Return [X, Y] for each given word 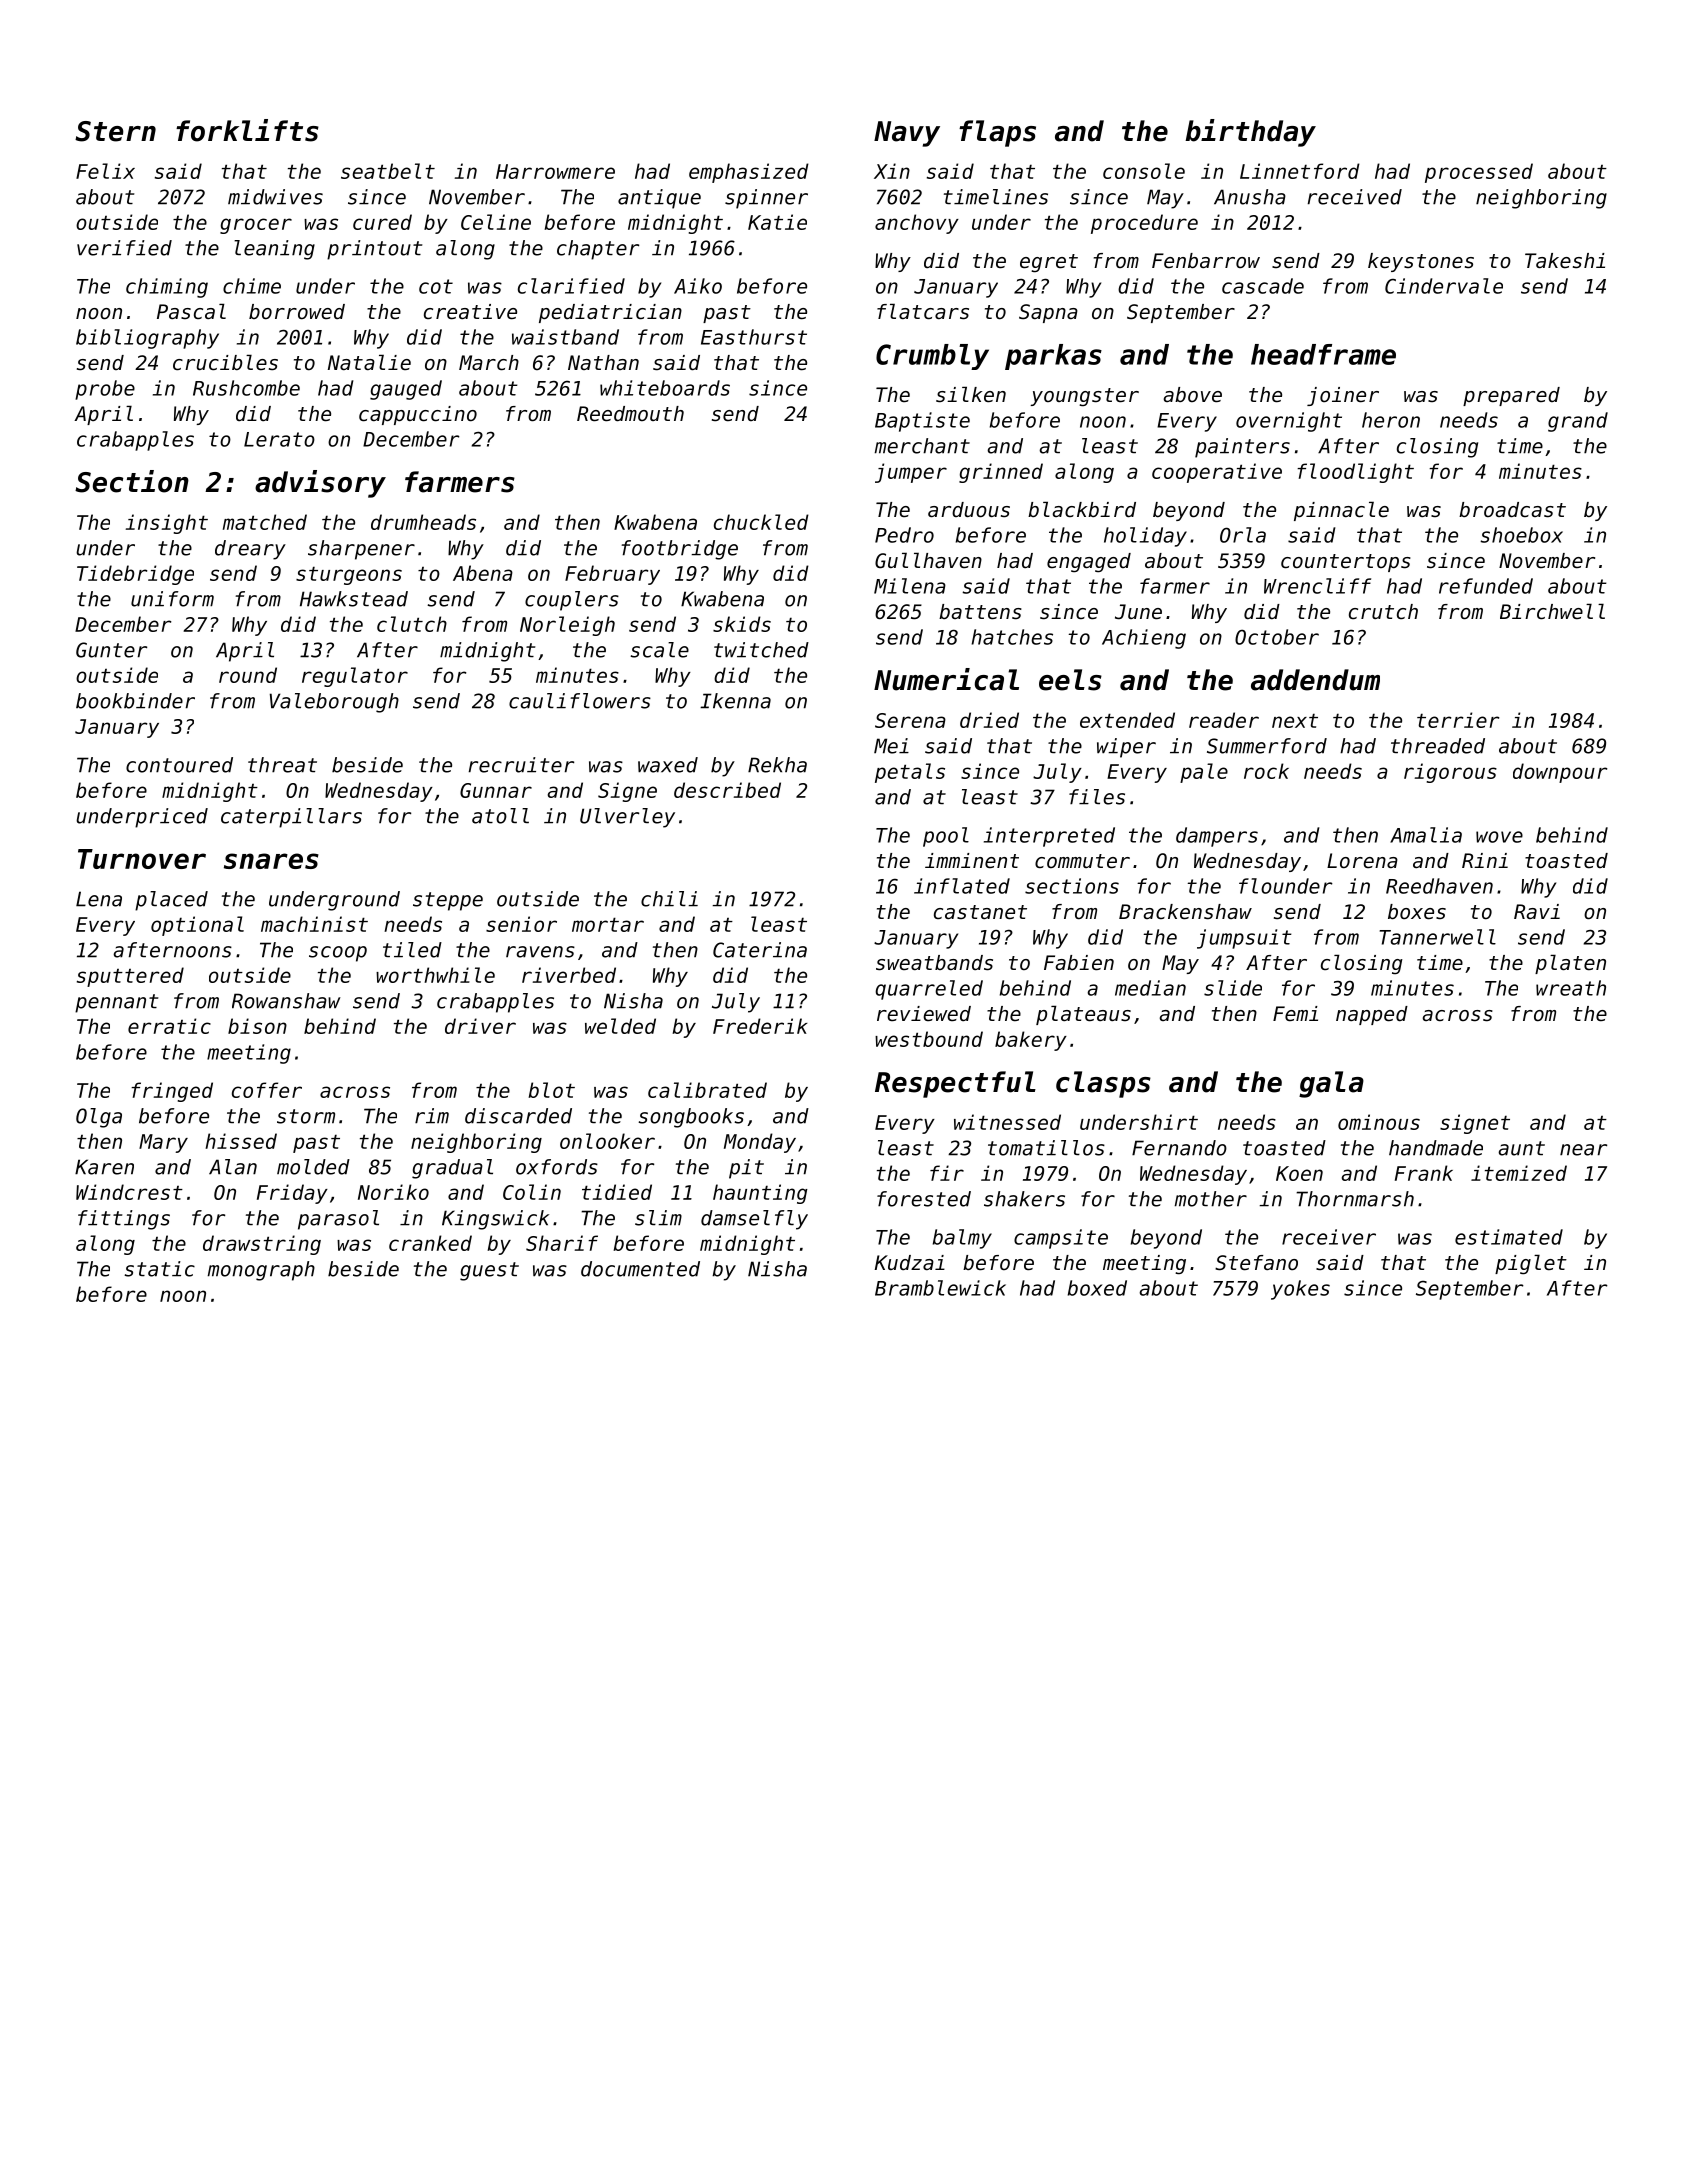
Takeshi [1565, 261]
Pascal [191, 311]
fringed [172, 1092]
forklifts [247, 130]
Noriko [393, 1192]
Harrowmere [555, 171]
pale [1204, 773]
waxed [668, 765]
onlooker [607, 1141]
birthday [1250, 133]
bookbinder [135, 701]
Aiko [698, 286]
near [1583, 1150]
